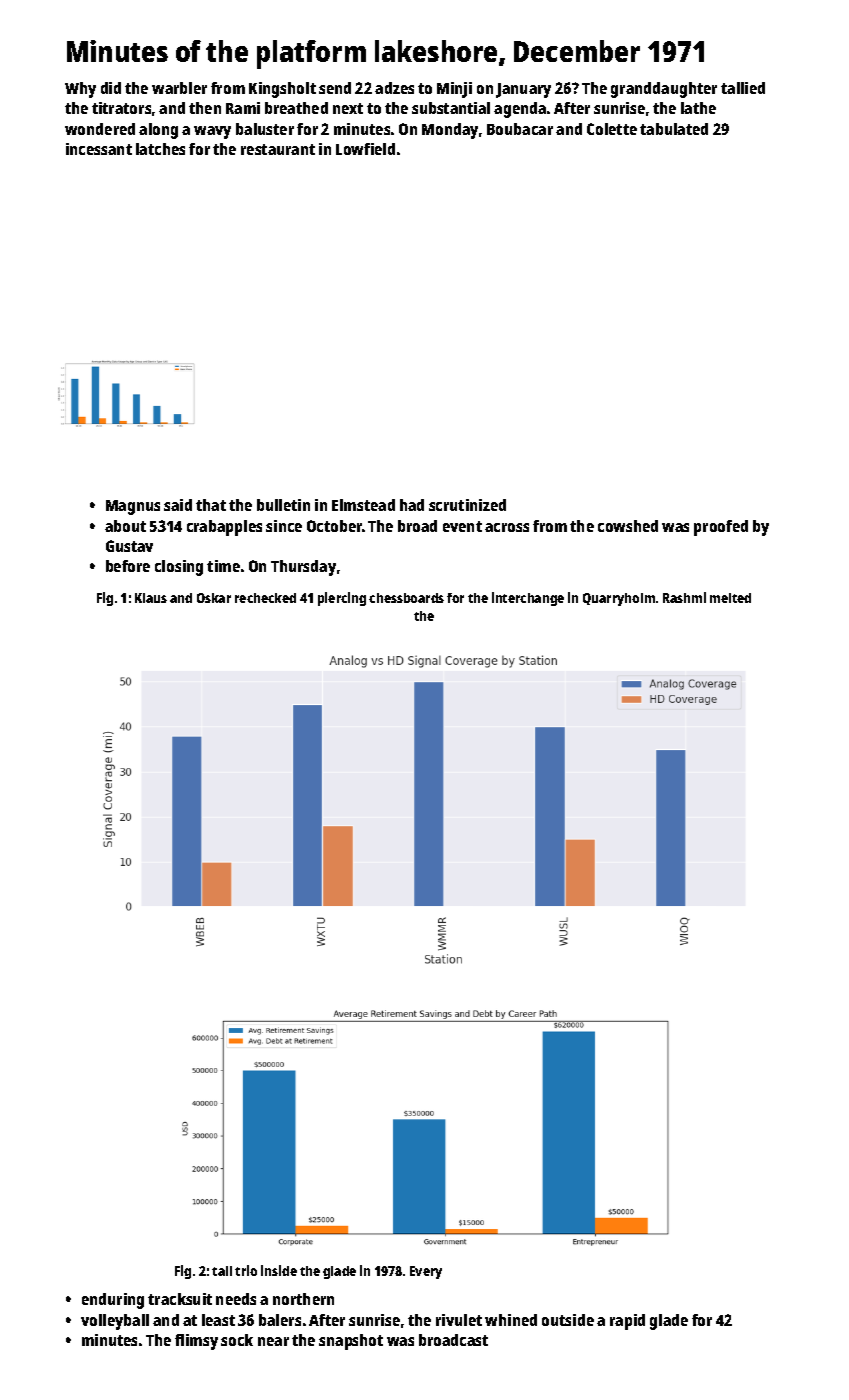 The image size is (849, 1400). Describe the element at coordinates (627, 1322) in the image. I see `rapid` at that location.
